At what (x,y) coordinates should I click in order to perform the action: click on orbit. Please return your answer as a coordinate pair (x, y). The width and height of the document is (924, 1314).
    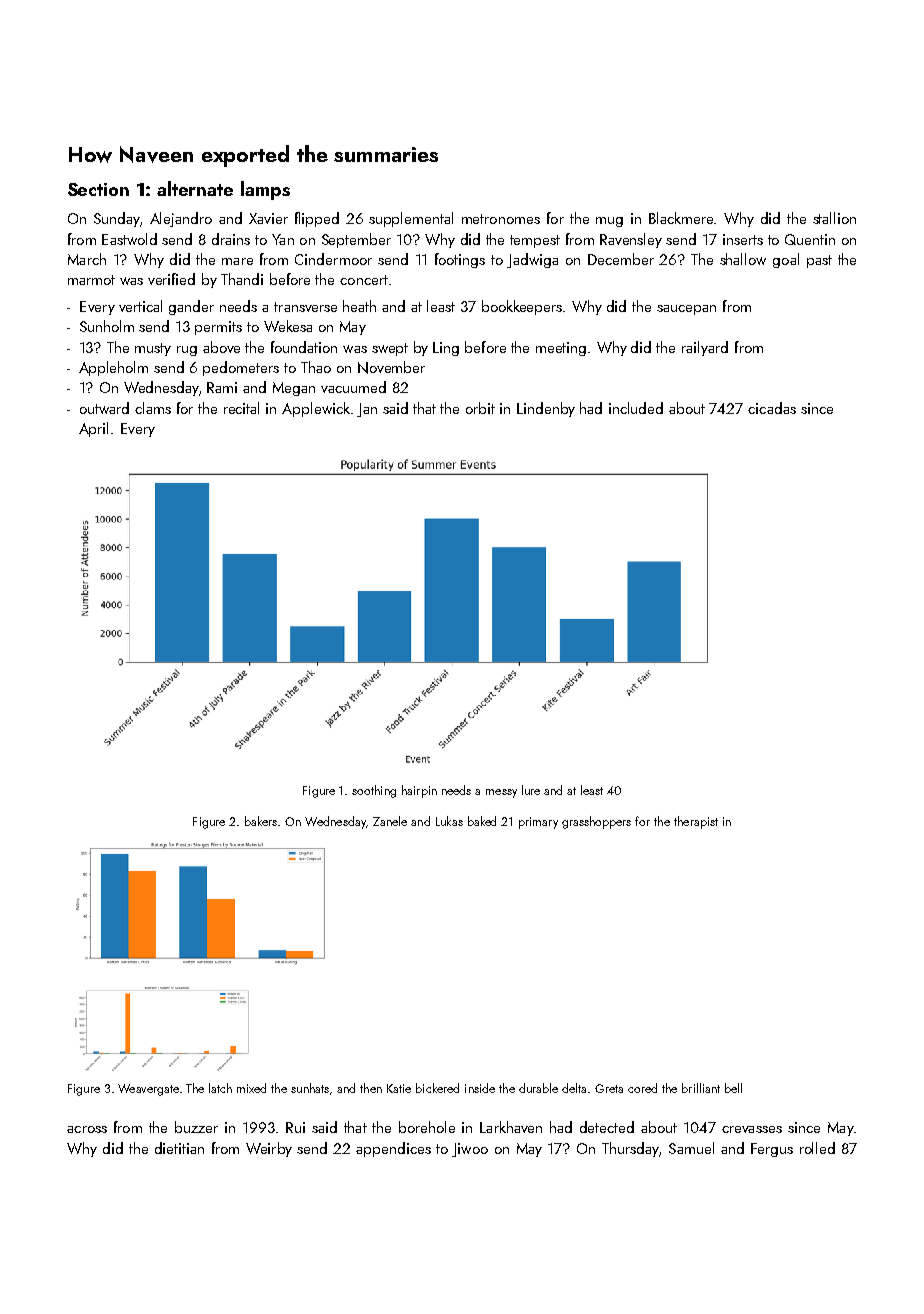
    Looking at the image, I should click on (480, 408).
